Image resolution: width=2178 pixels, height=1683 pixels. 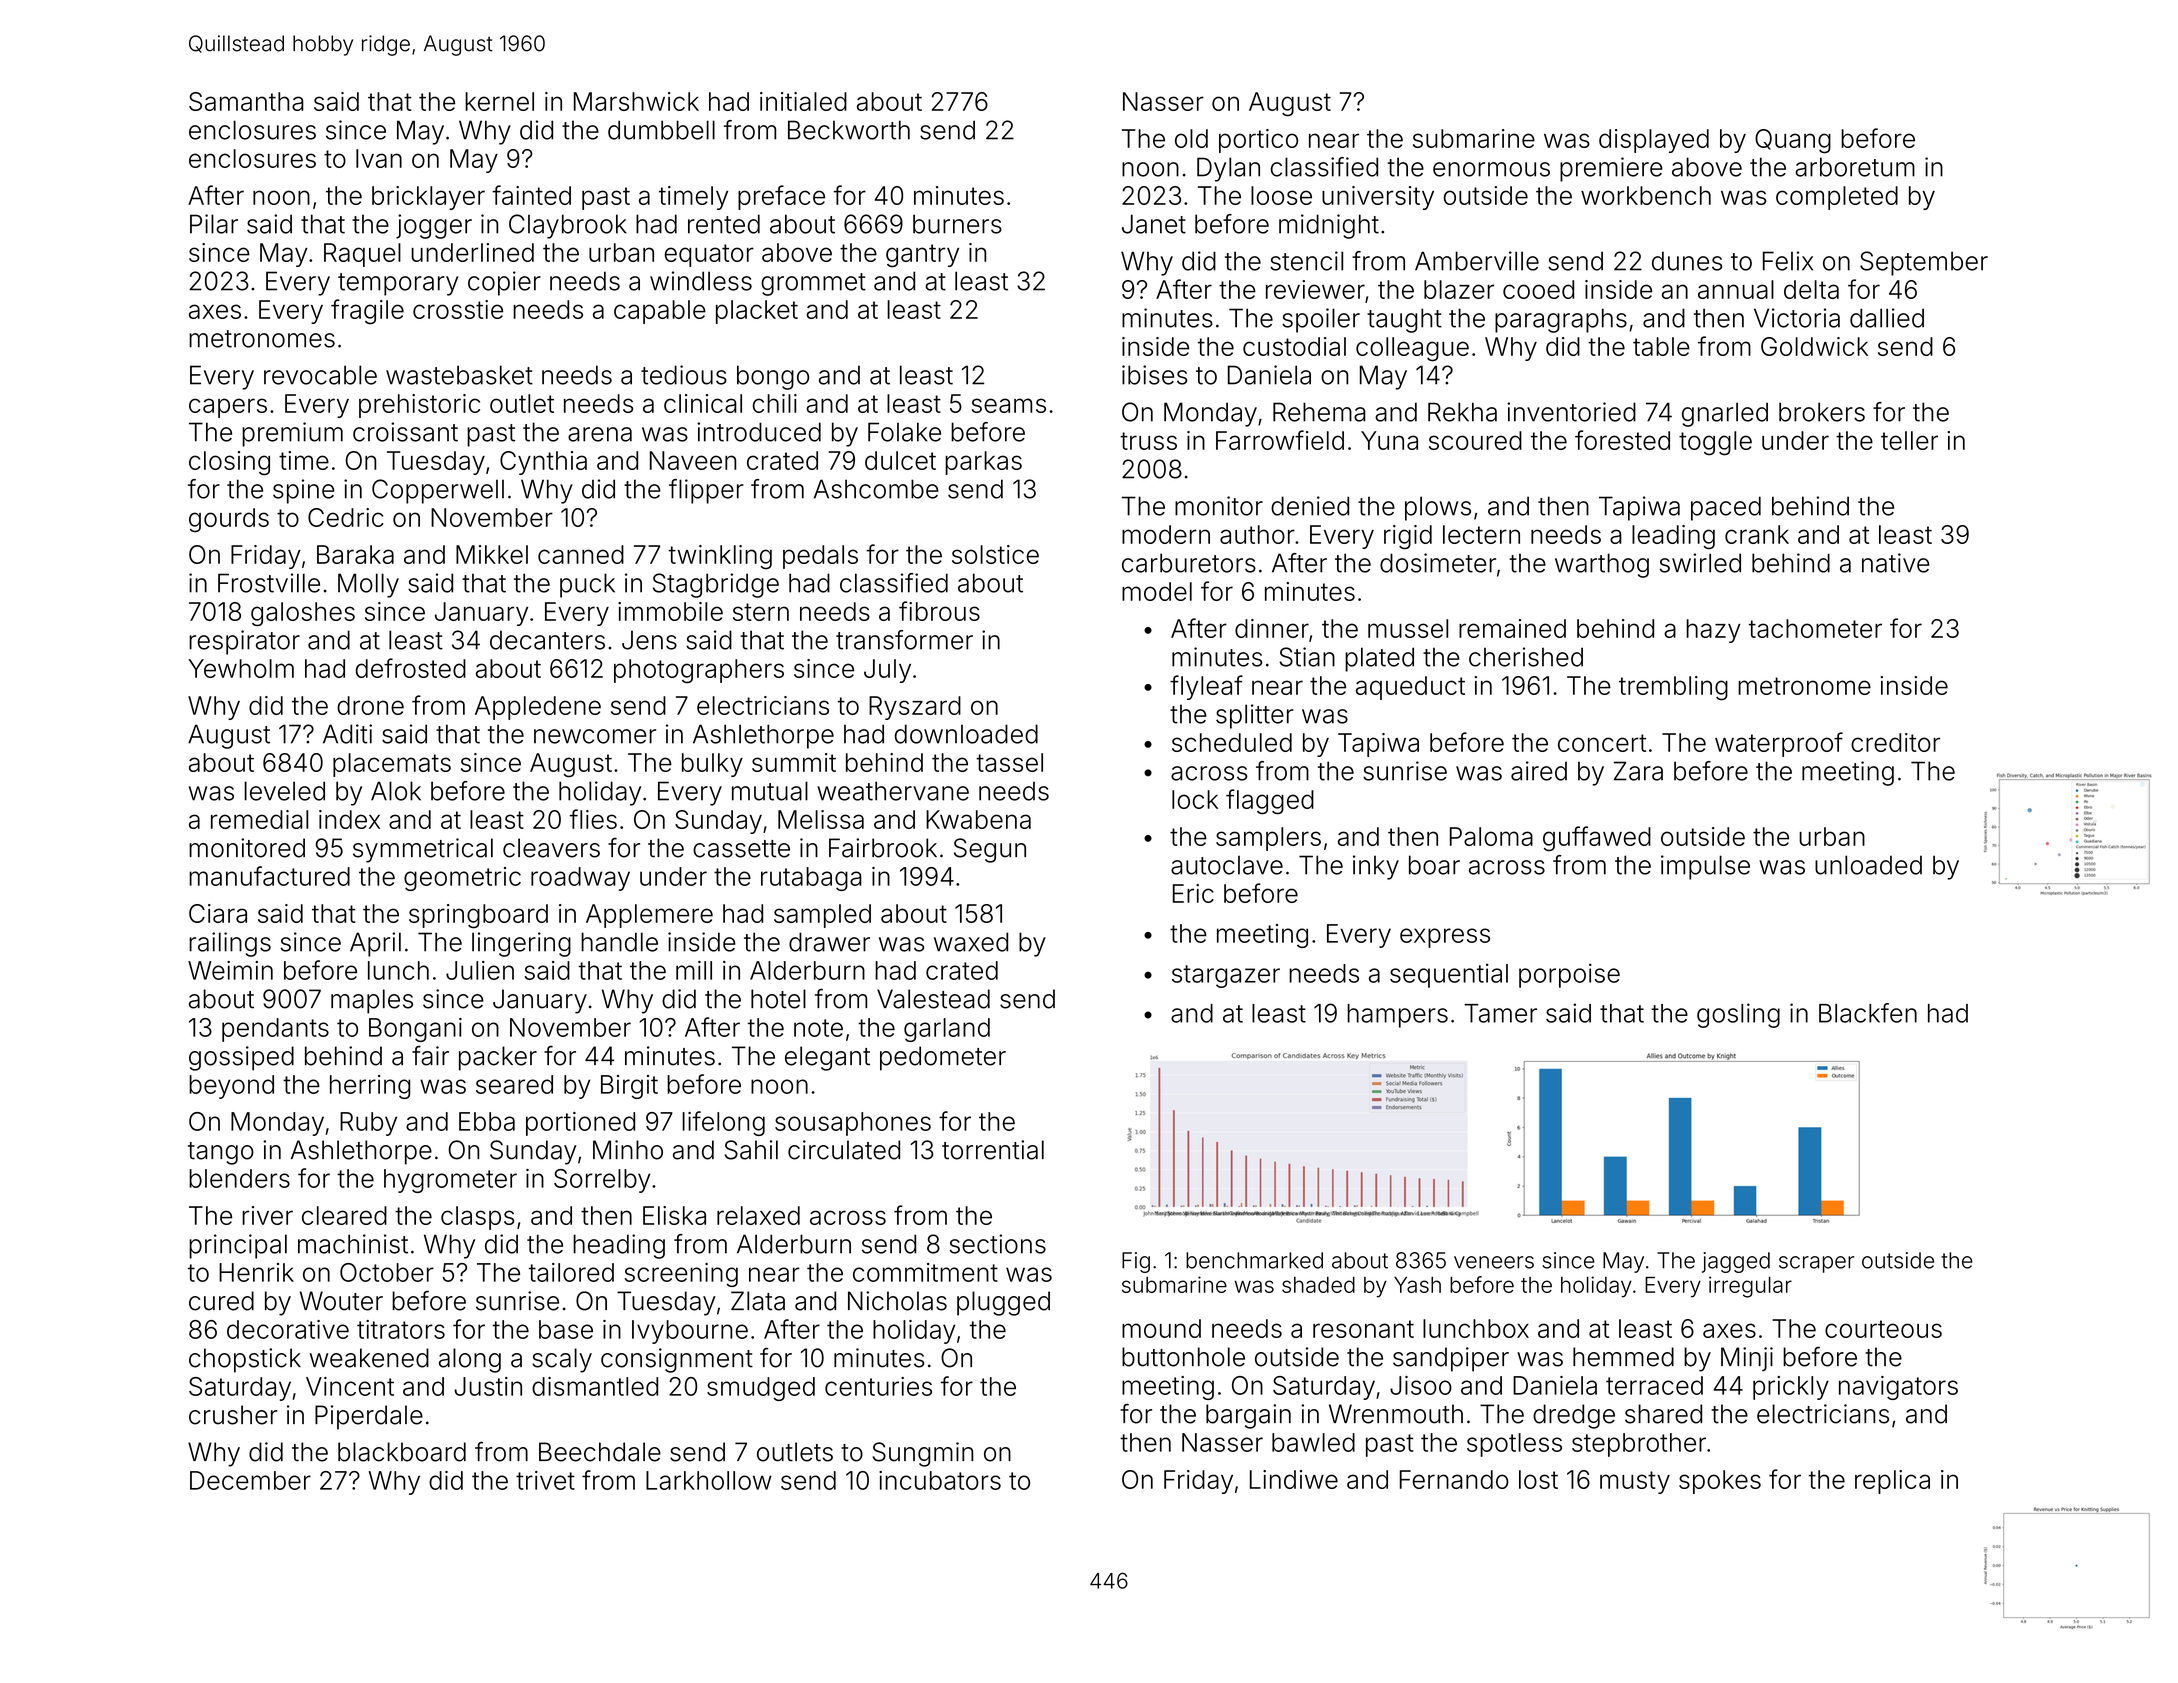 What do you see at coordinates (757, 312) in the image?
I see `placket` at bounding box center [757, 312].
